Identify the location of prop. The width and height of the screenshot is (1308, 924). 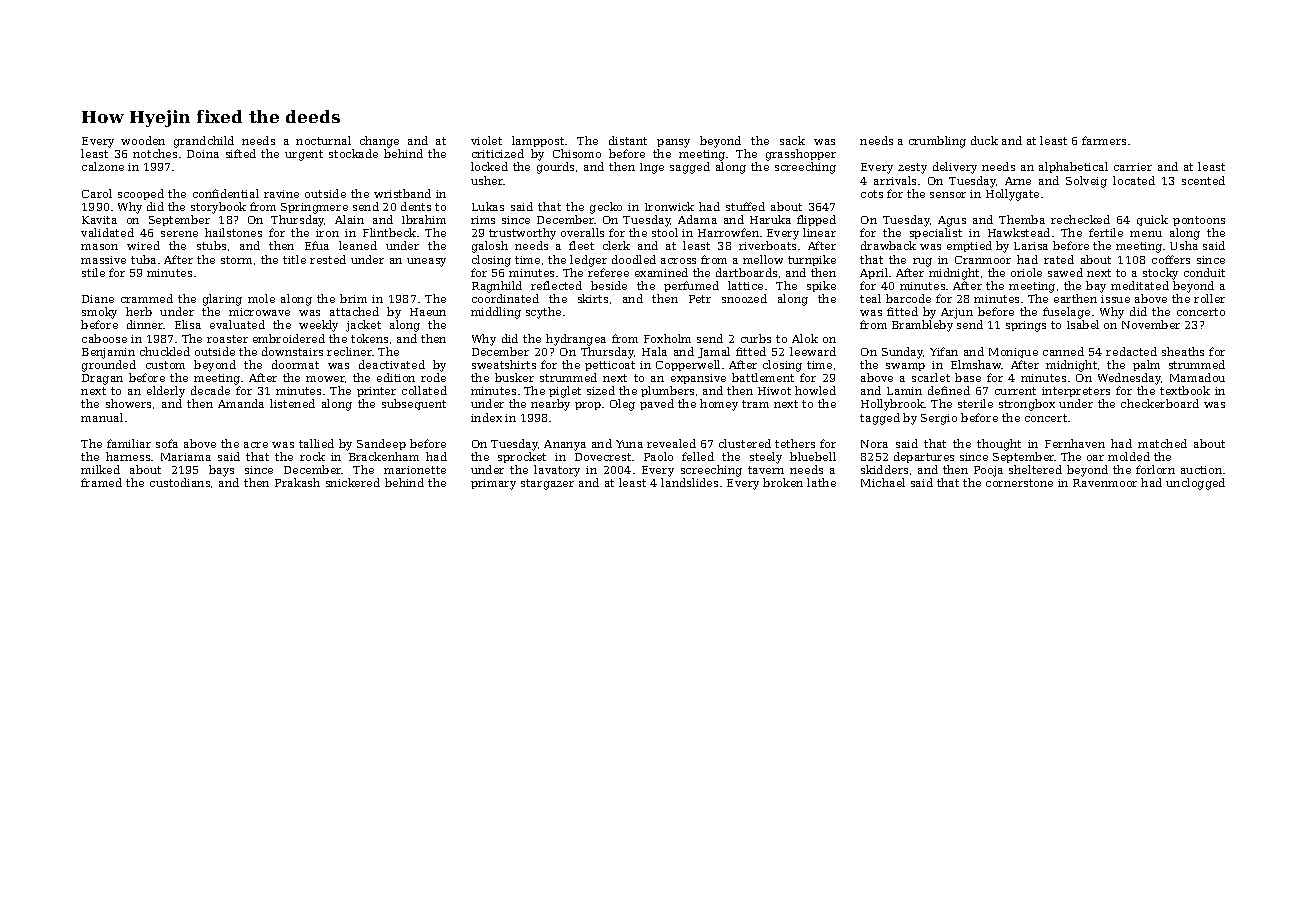
(588, 406).
